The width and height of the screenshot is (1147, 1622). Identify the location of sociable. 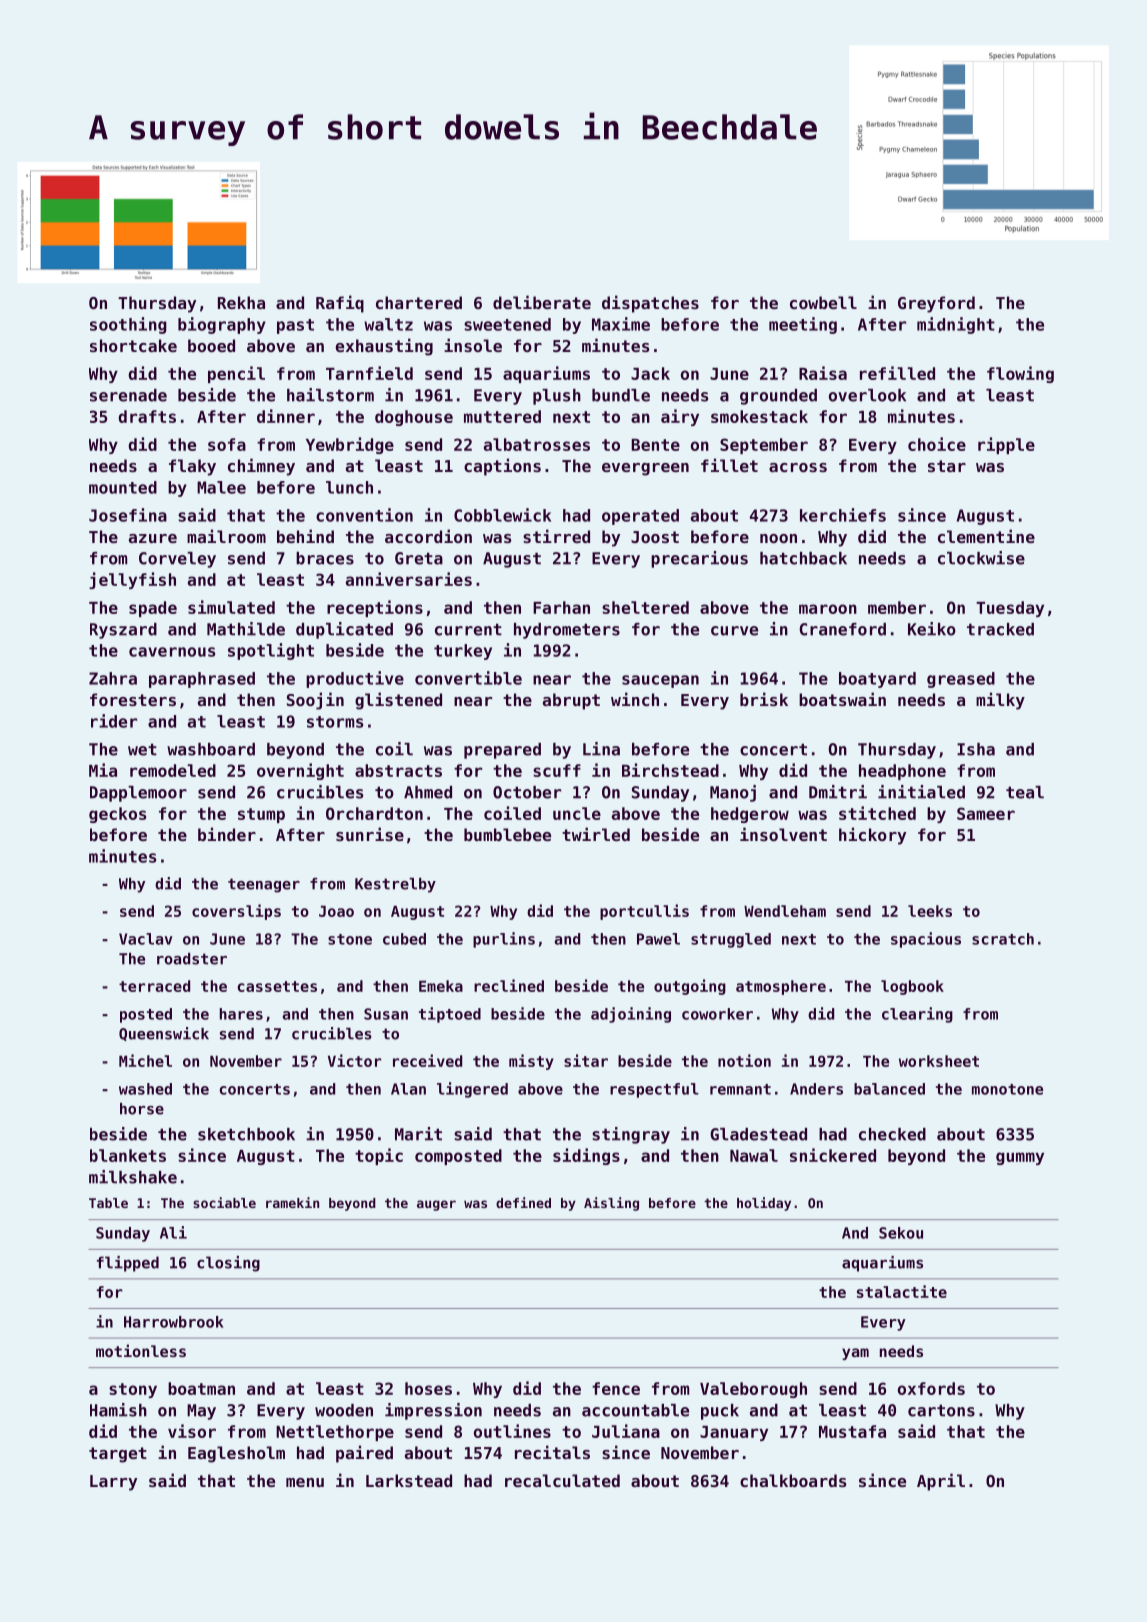
(224, 1202).
